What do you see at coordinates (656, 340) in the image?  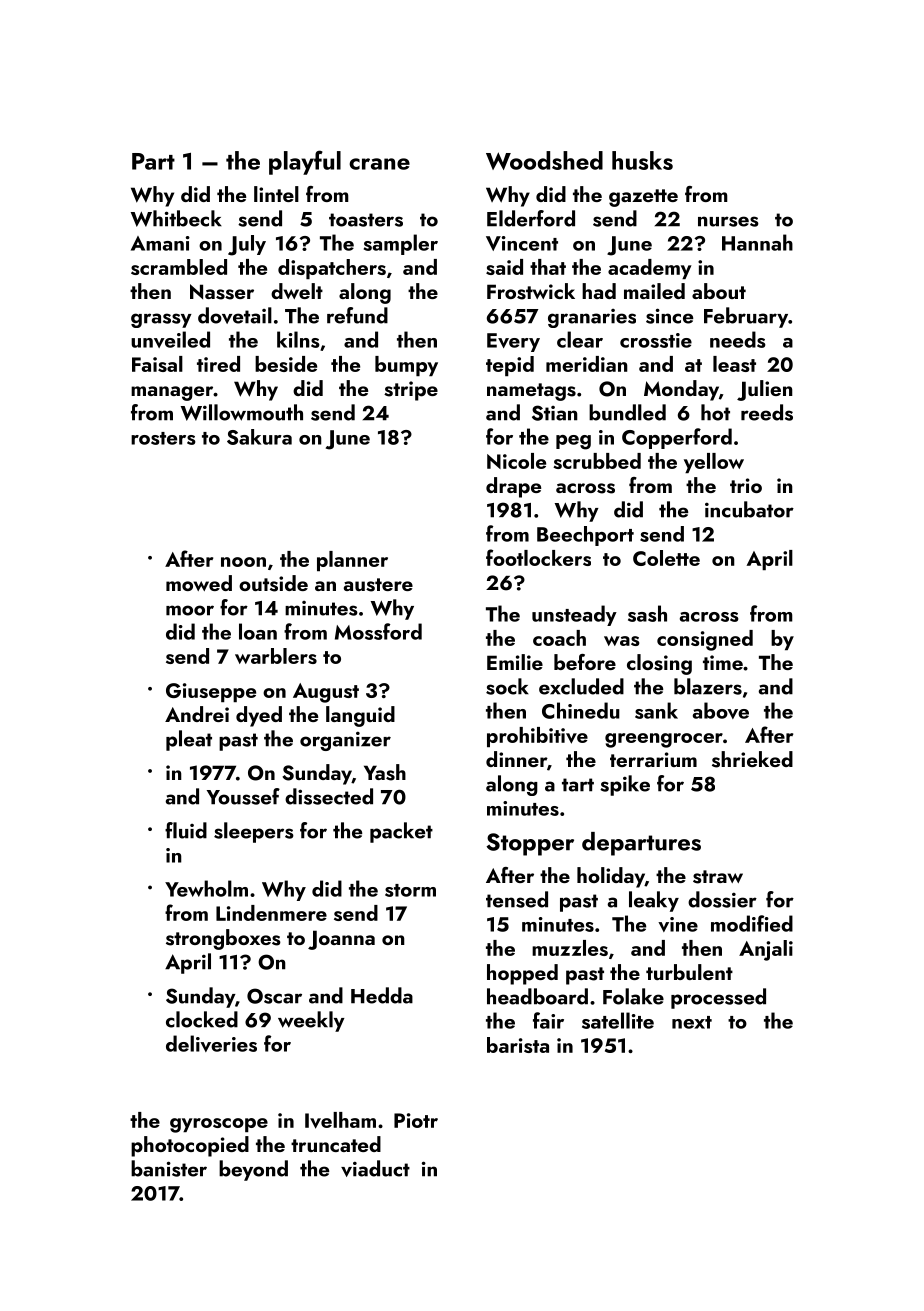 I see `crosstie` at bounding box center [656, 340].
